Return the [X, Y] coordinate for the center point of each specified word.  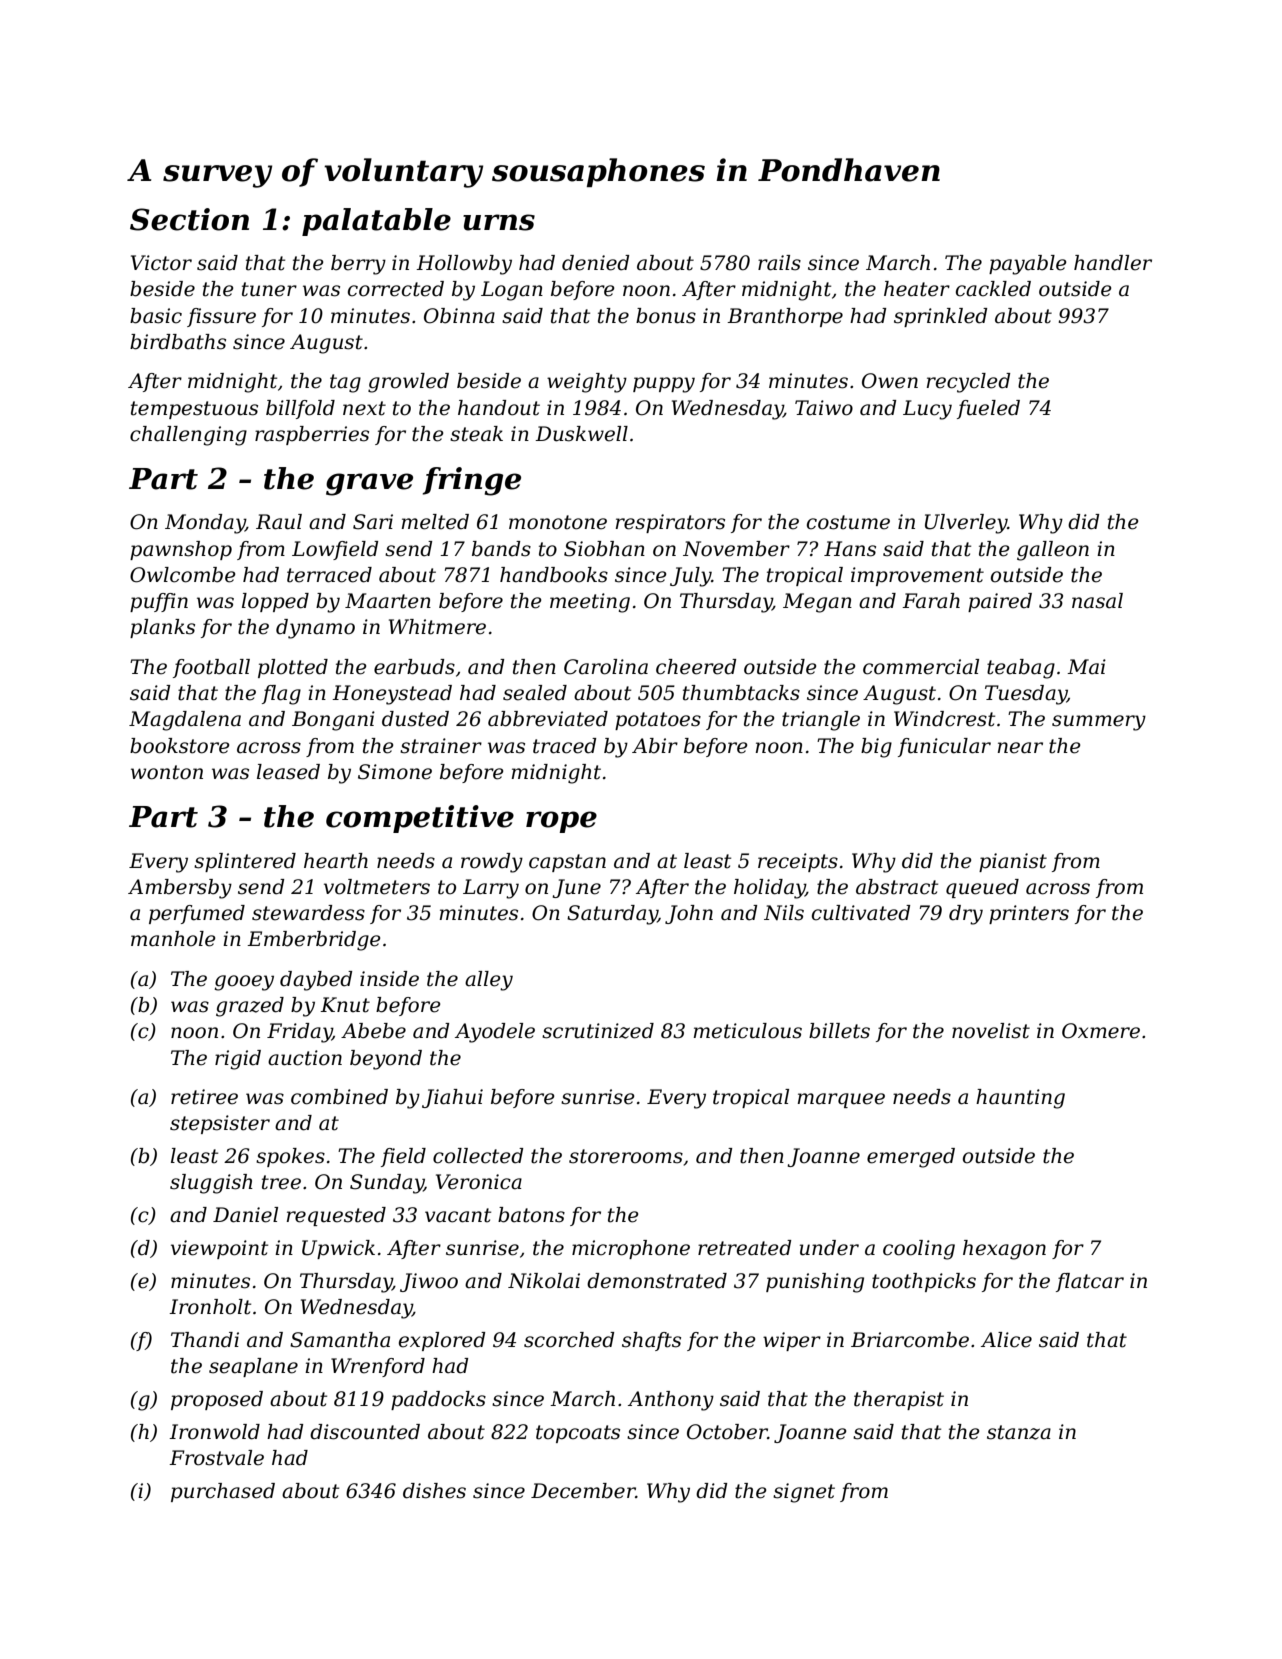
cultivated [861, 913]
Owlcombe [183, 575]
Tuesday [1026, 695]
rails [779, 263]
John [689, 914]
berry [358, 265]
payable [1028, 265]
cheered [696, 667]
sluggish [211, 1184]
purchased [223, 1492]
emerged [911, 1158]
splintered [245, 862]
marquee [841, 1100]
